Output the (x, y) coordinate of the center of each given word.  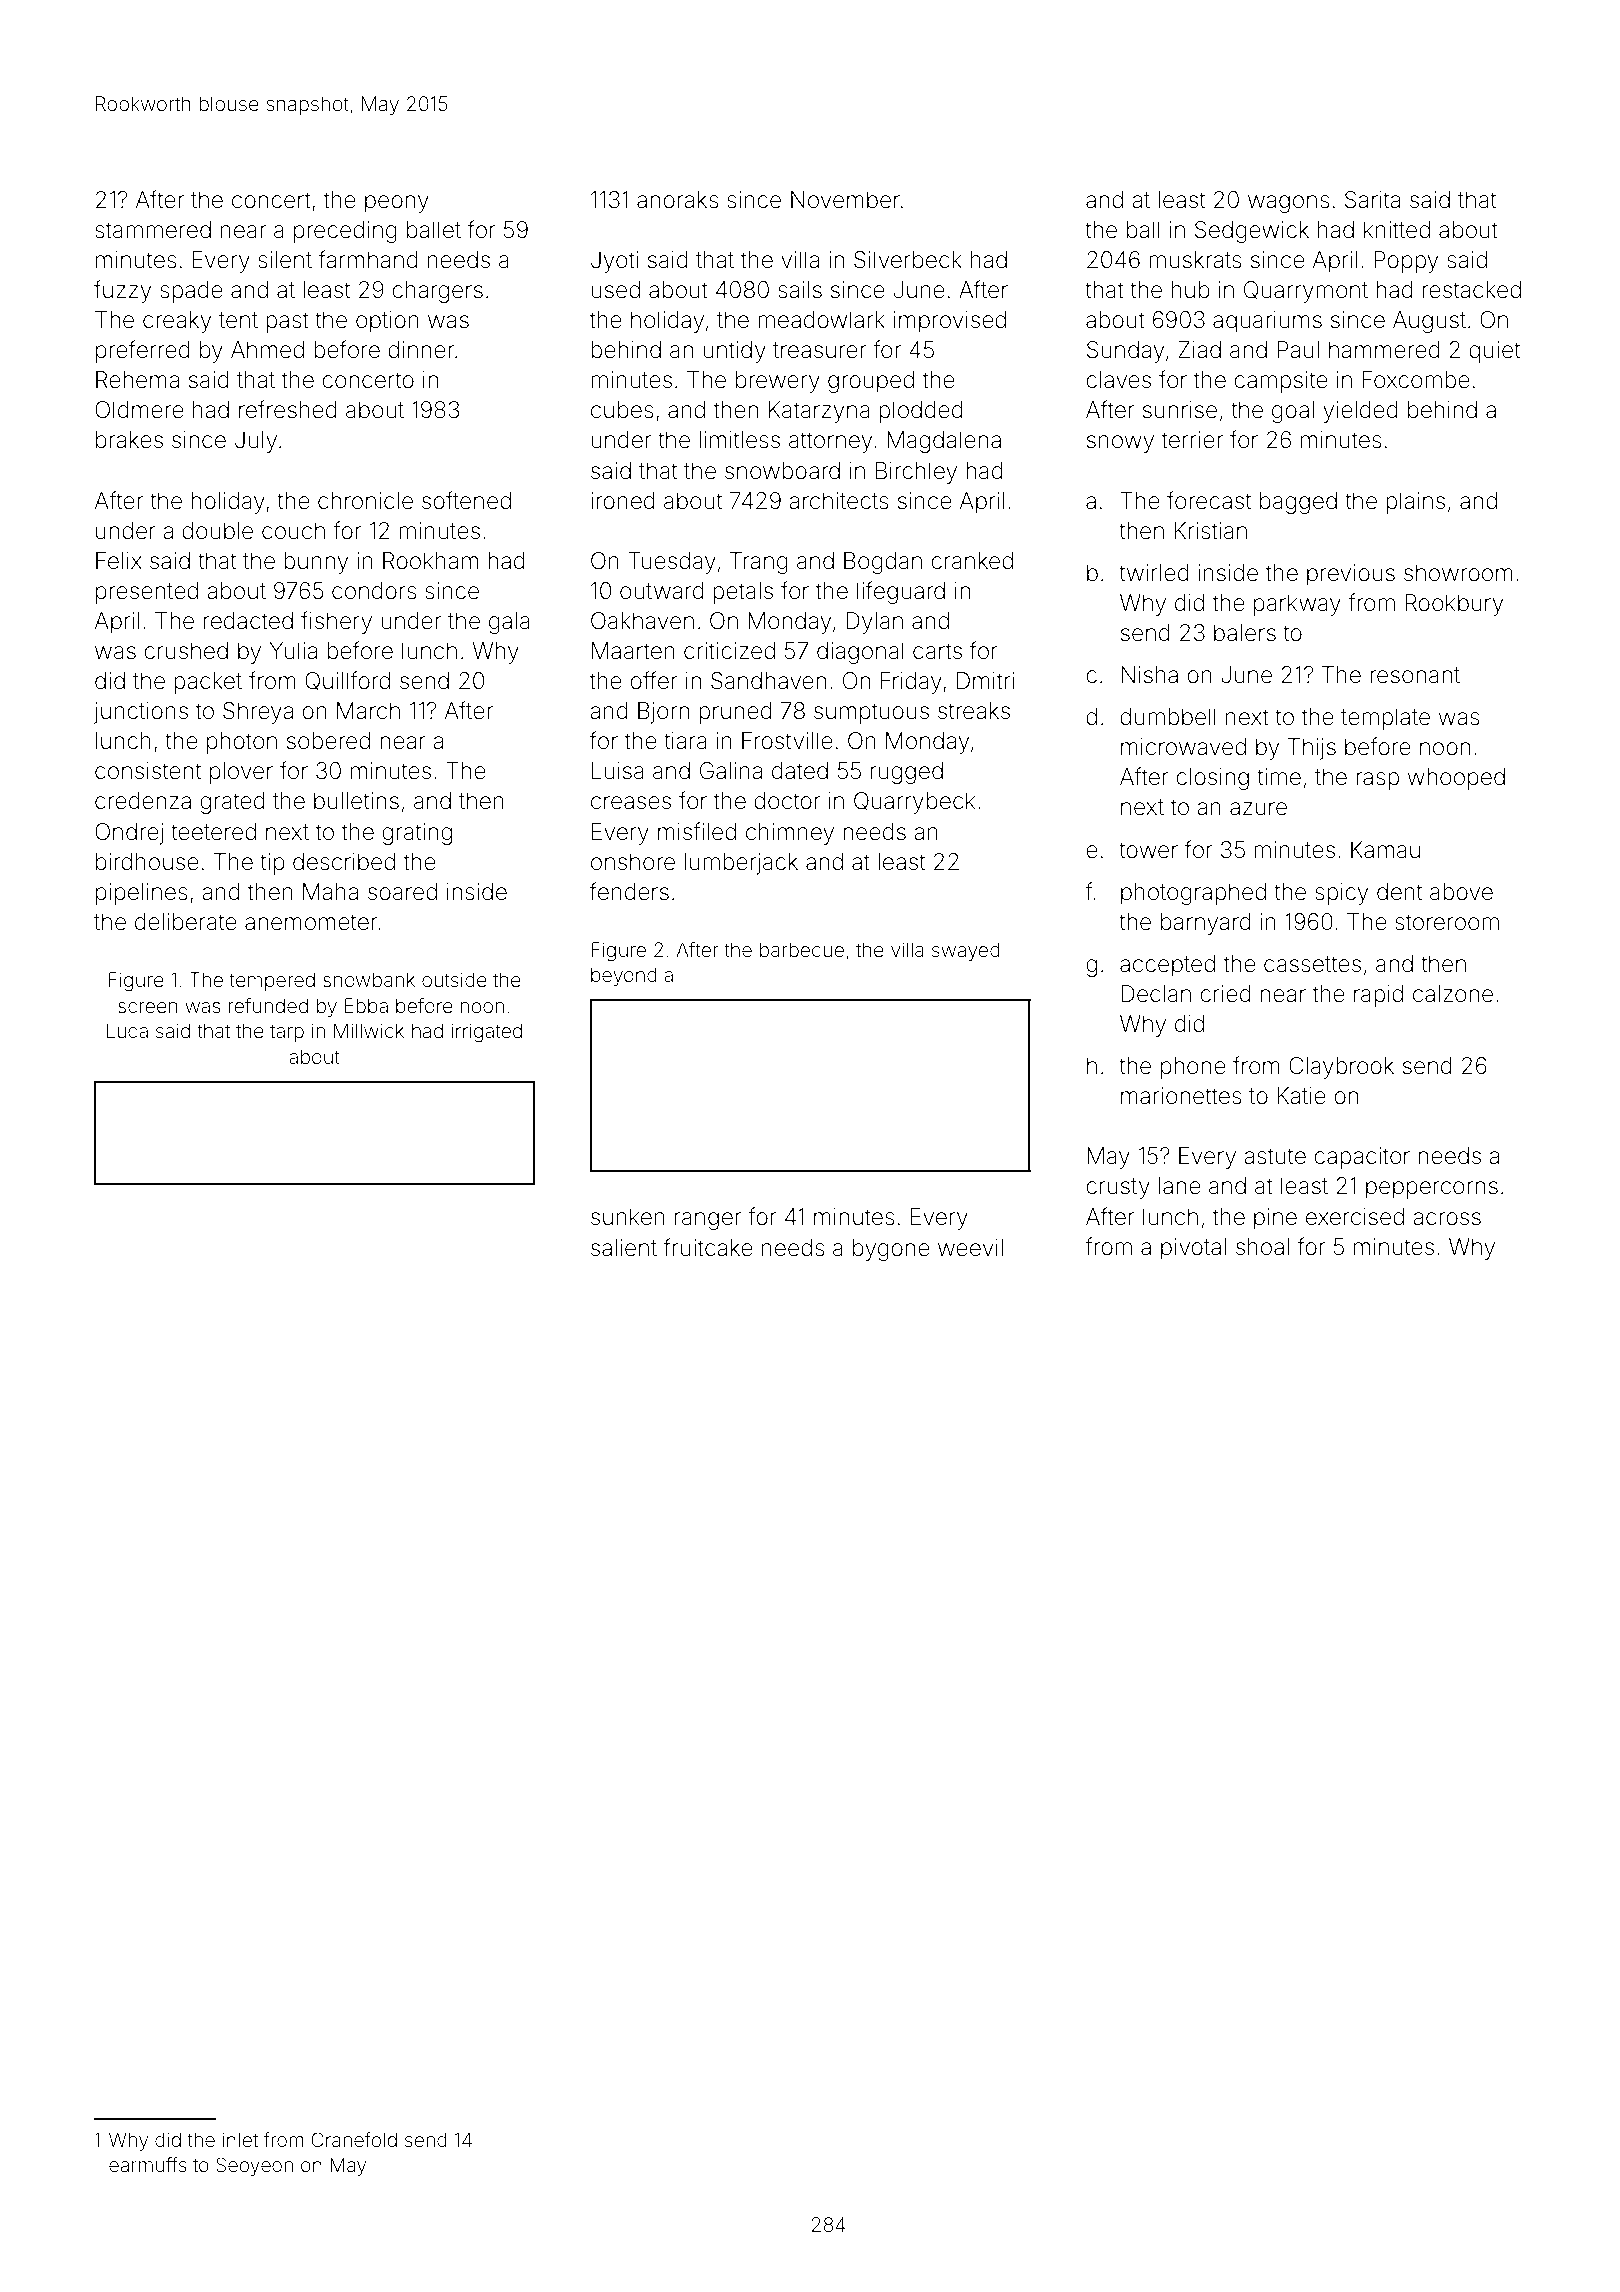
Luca (127, 1030)
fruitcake (708, 1247)
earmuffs (148, 2164)
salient (624, 1248)
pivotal (1193, 1249)
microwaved (1183, 747)
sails (800, 290)
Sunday (1125, 352)
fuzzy (122, 291)
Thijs (1312, 749)
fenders (629, 891)
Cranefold (354, 2139)
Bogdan (883, 563)
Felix (119, 561)
